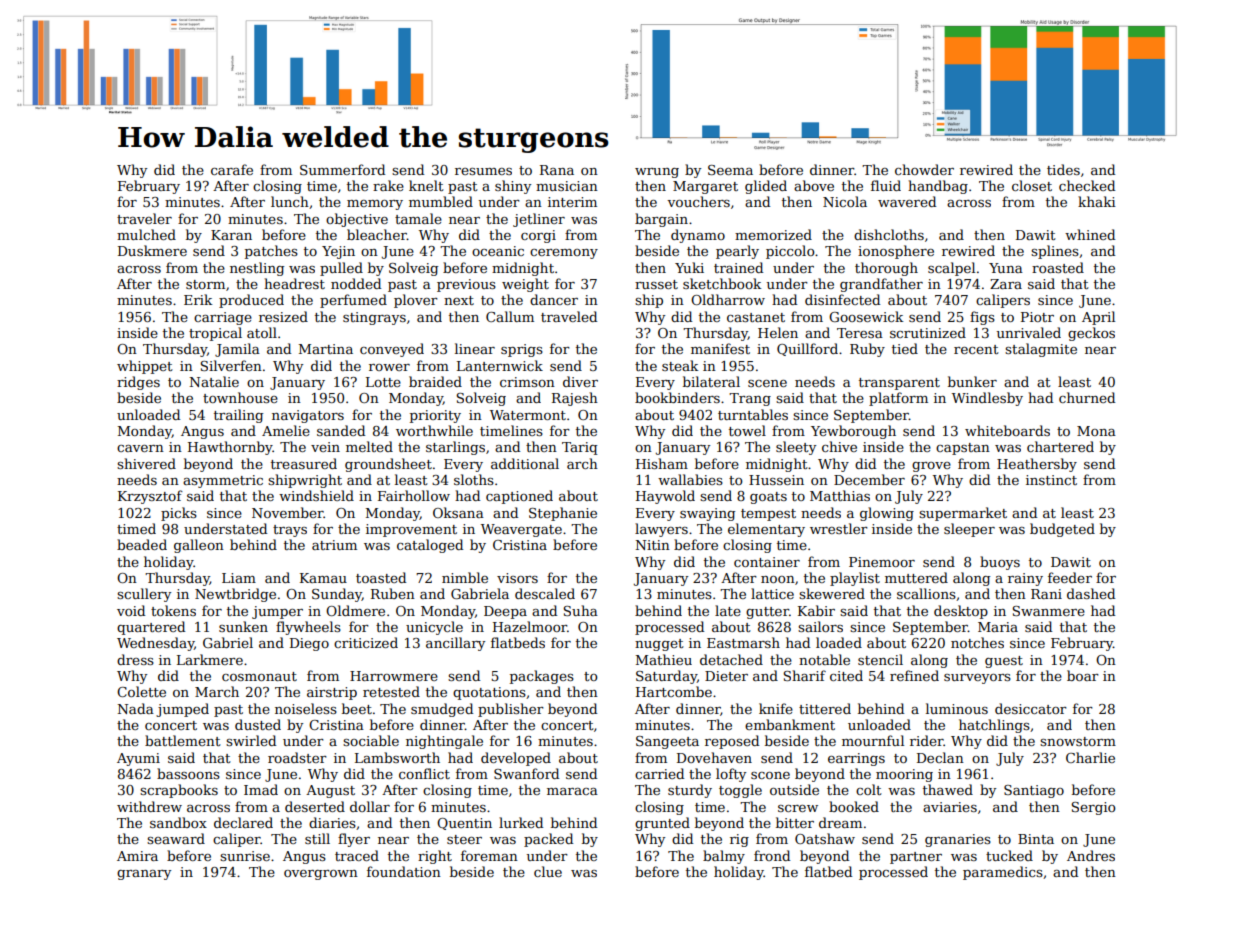 The height and width of the screenshot is (952, 1233). I want to click on chowder, so click(924, 169).
